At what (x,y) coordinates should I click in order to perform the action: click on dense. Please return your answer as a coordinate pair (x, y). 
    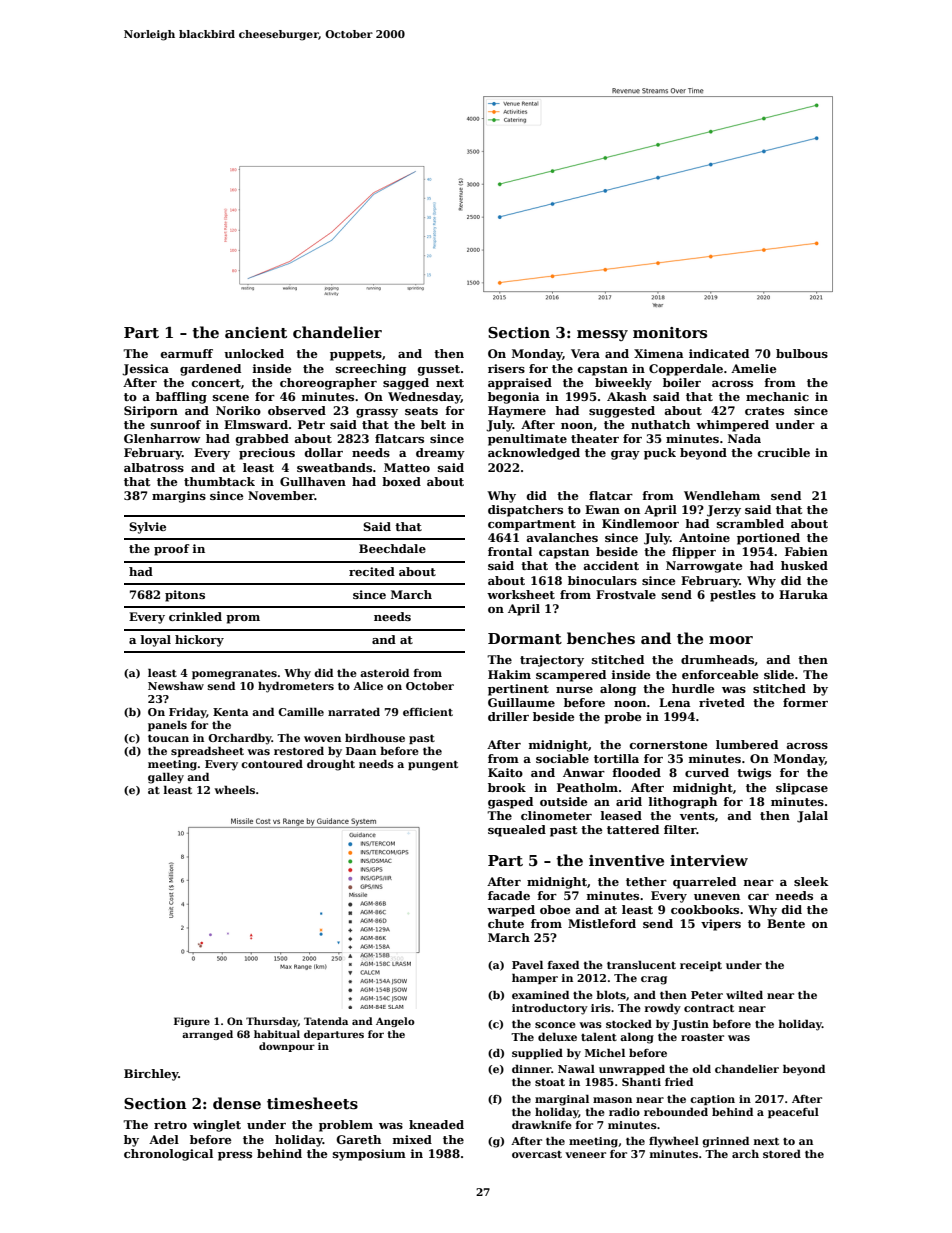
    Looking at the image, I should click on (237, 1103).
